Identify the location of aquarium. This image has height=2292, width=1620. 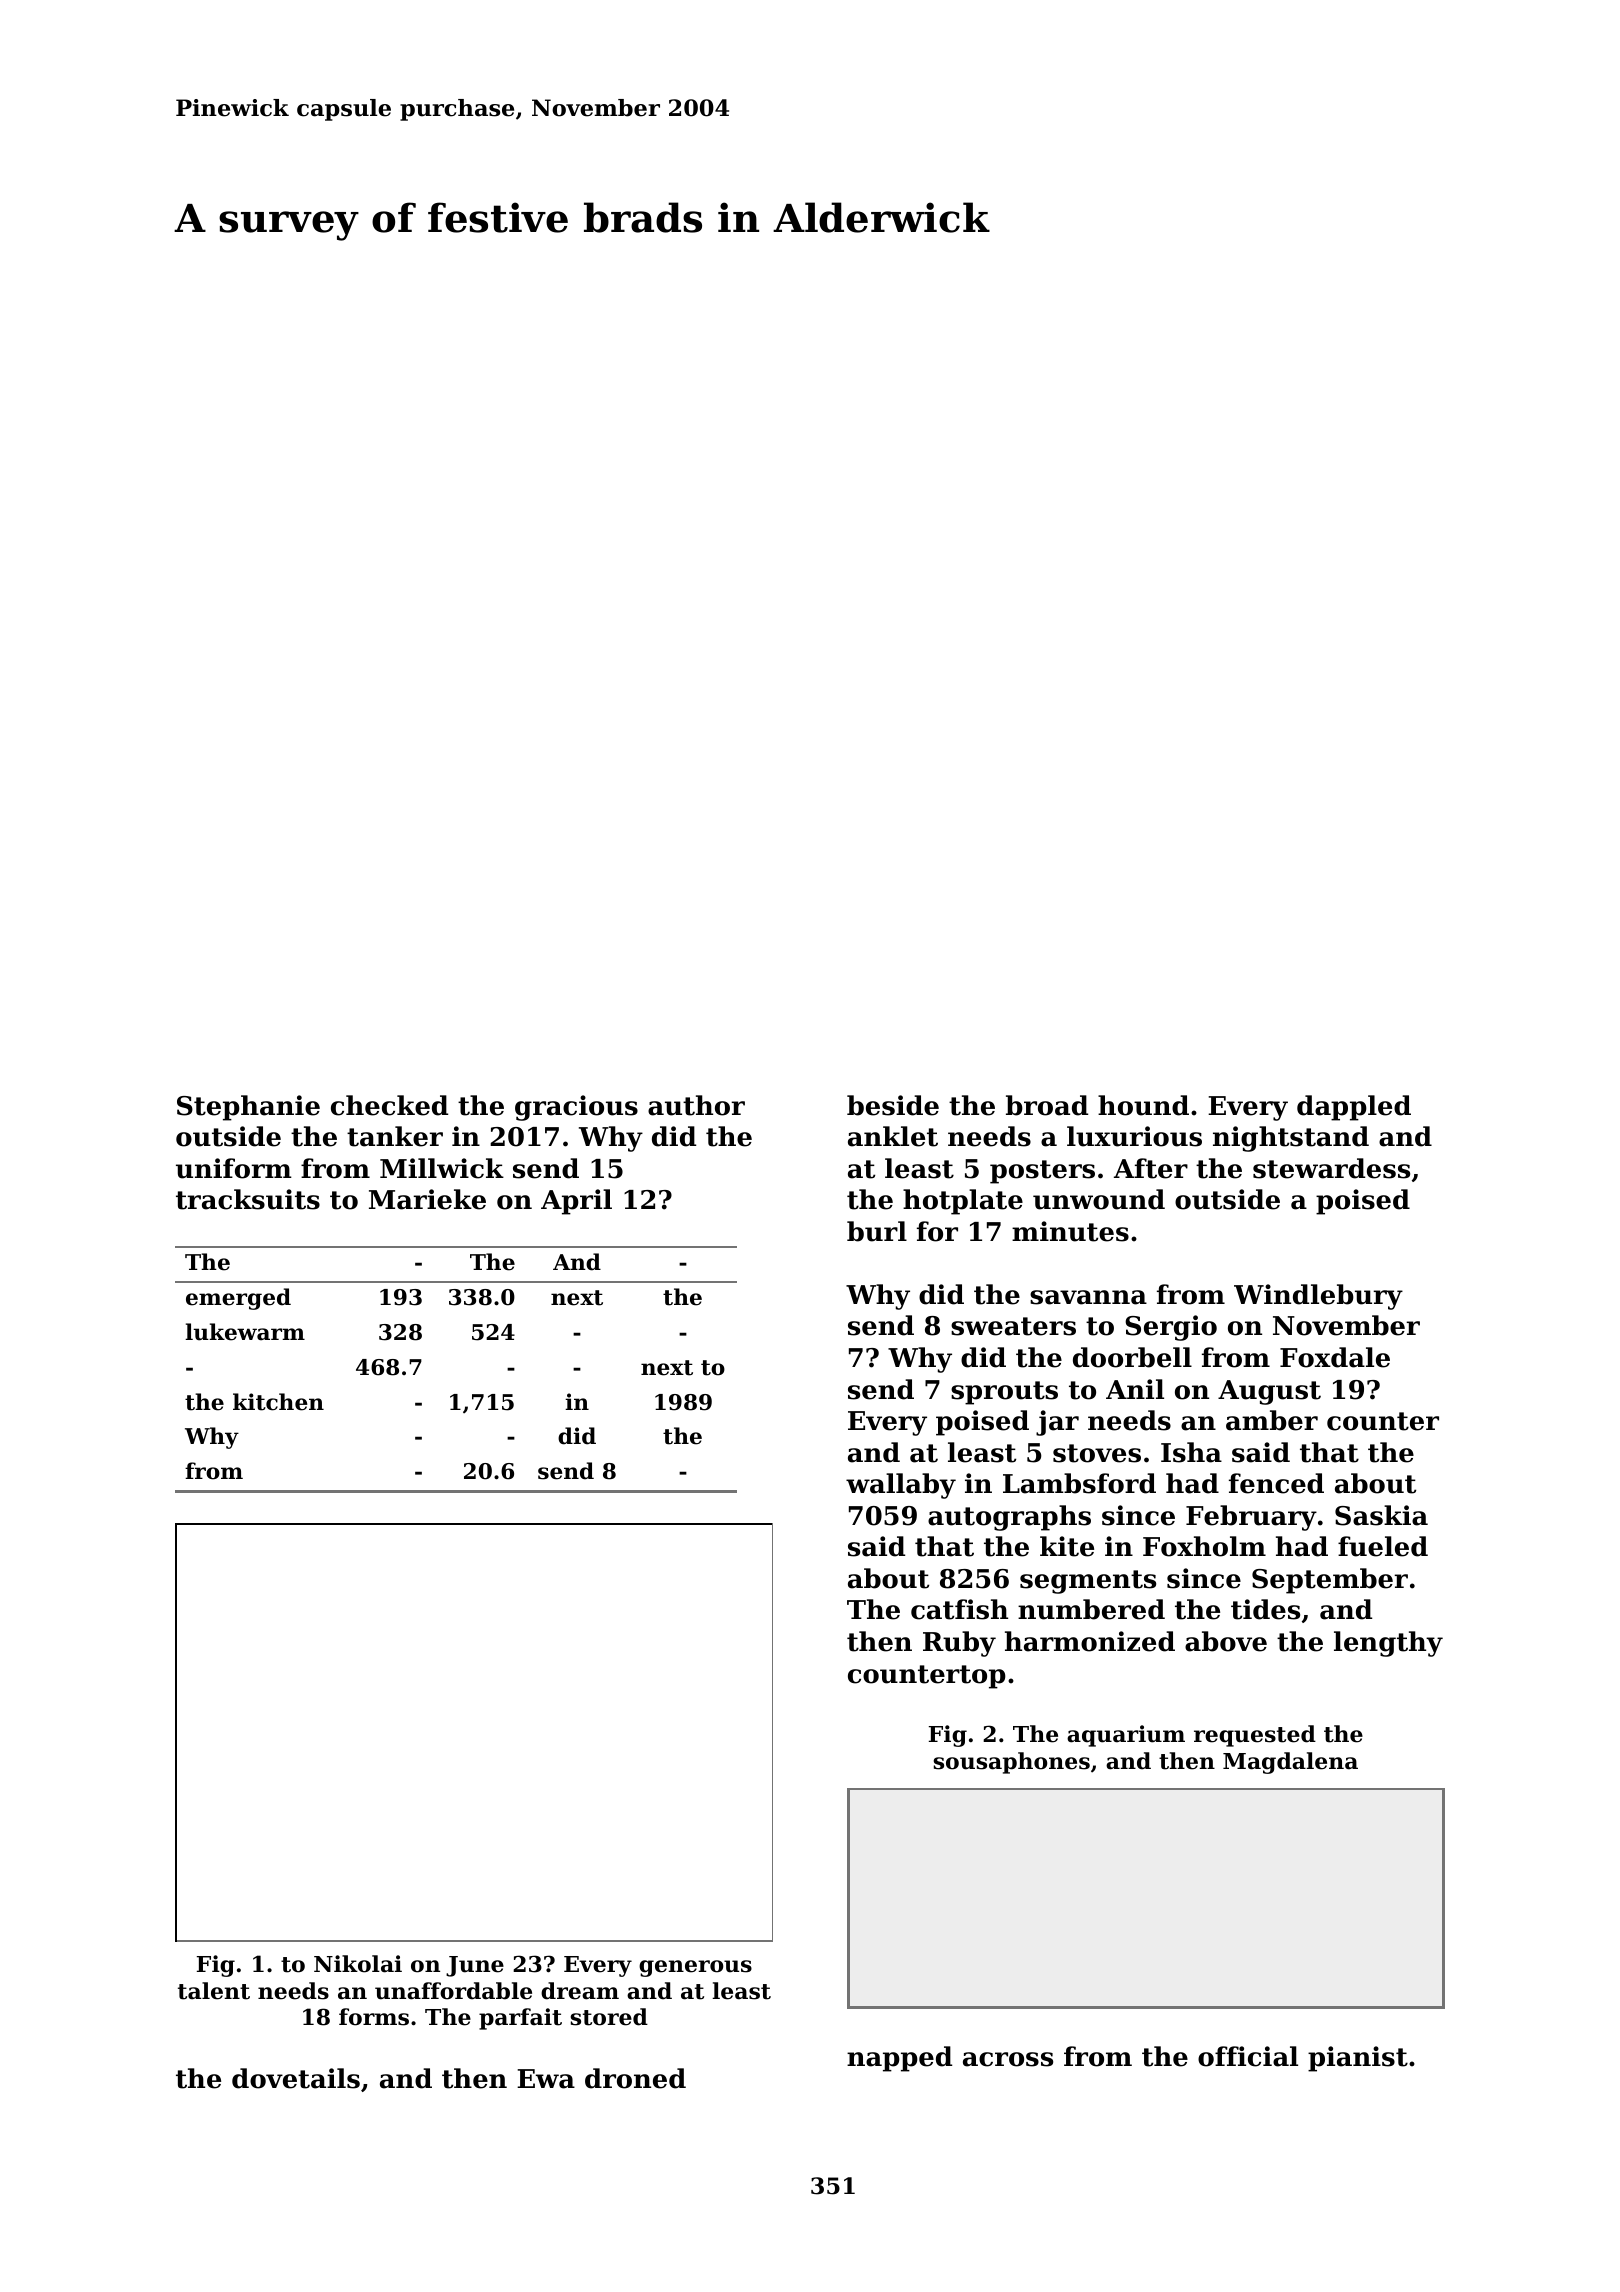
(1126, 1736).
